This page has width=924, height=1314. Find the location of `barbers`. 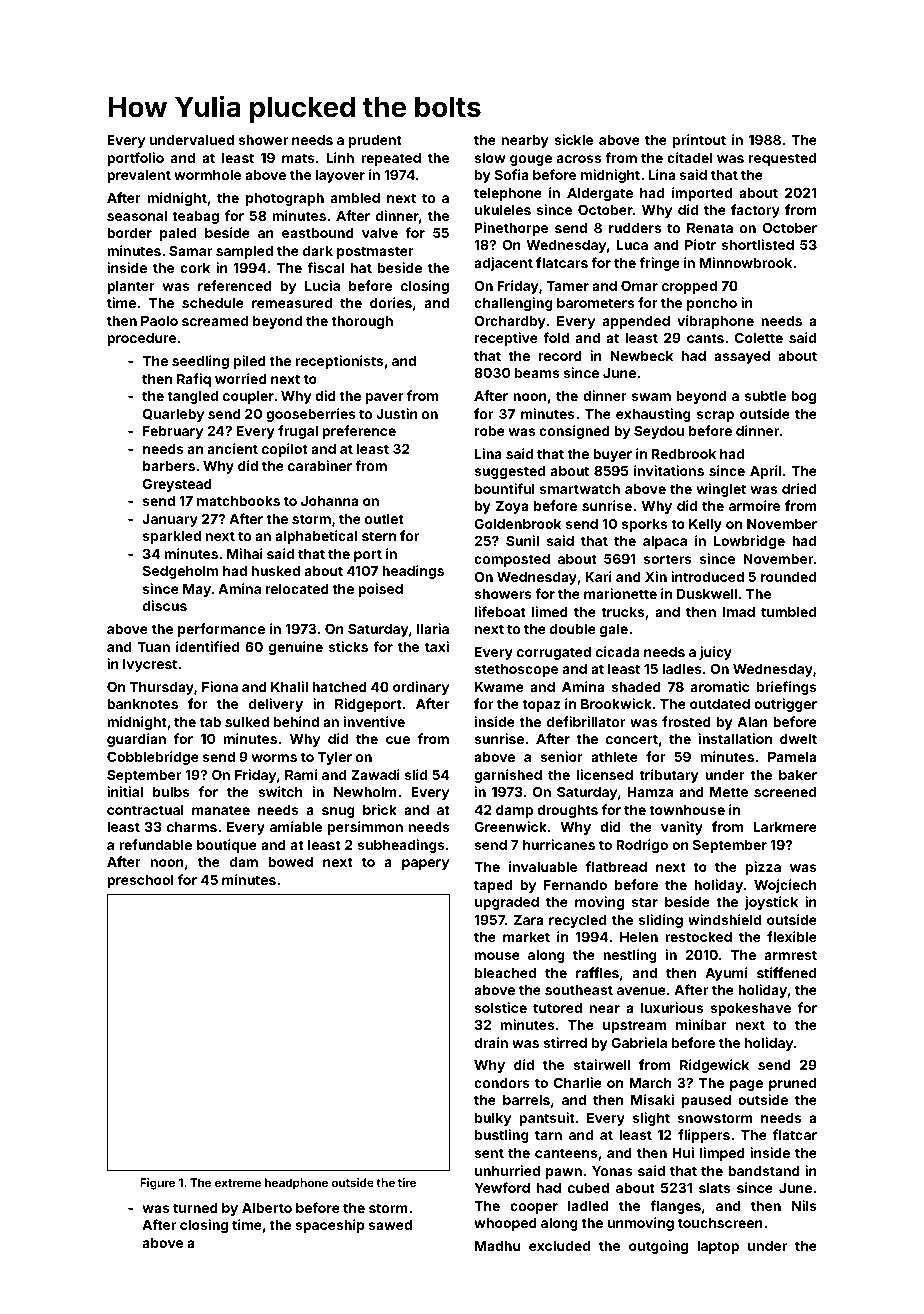

barbers is located at coordinates (169, 466).
